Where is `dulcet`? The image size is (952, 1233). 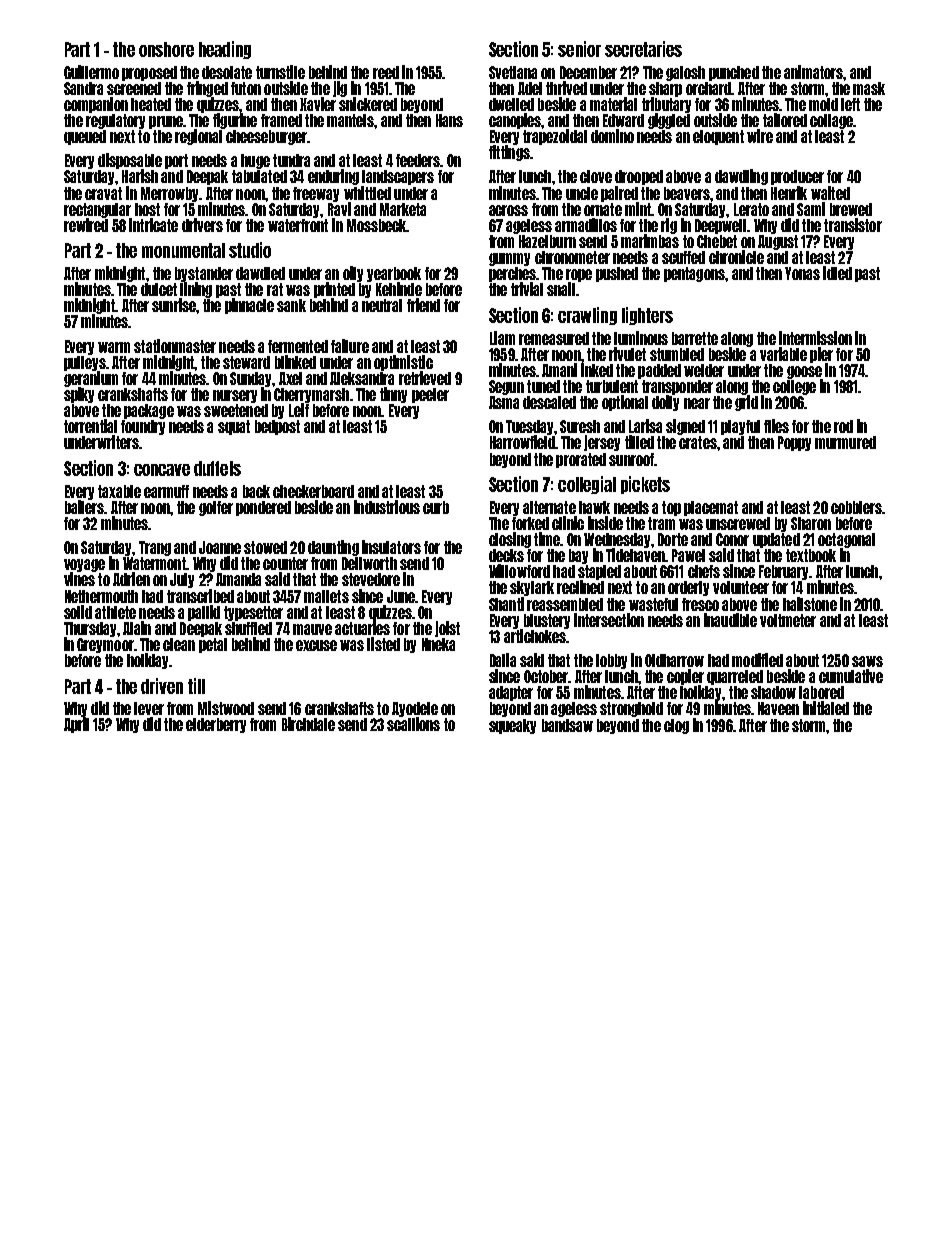
dulcet is located at coordinates (159, 289).
